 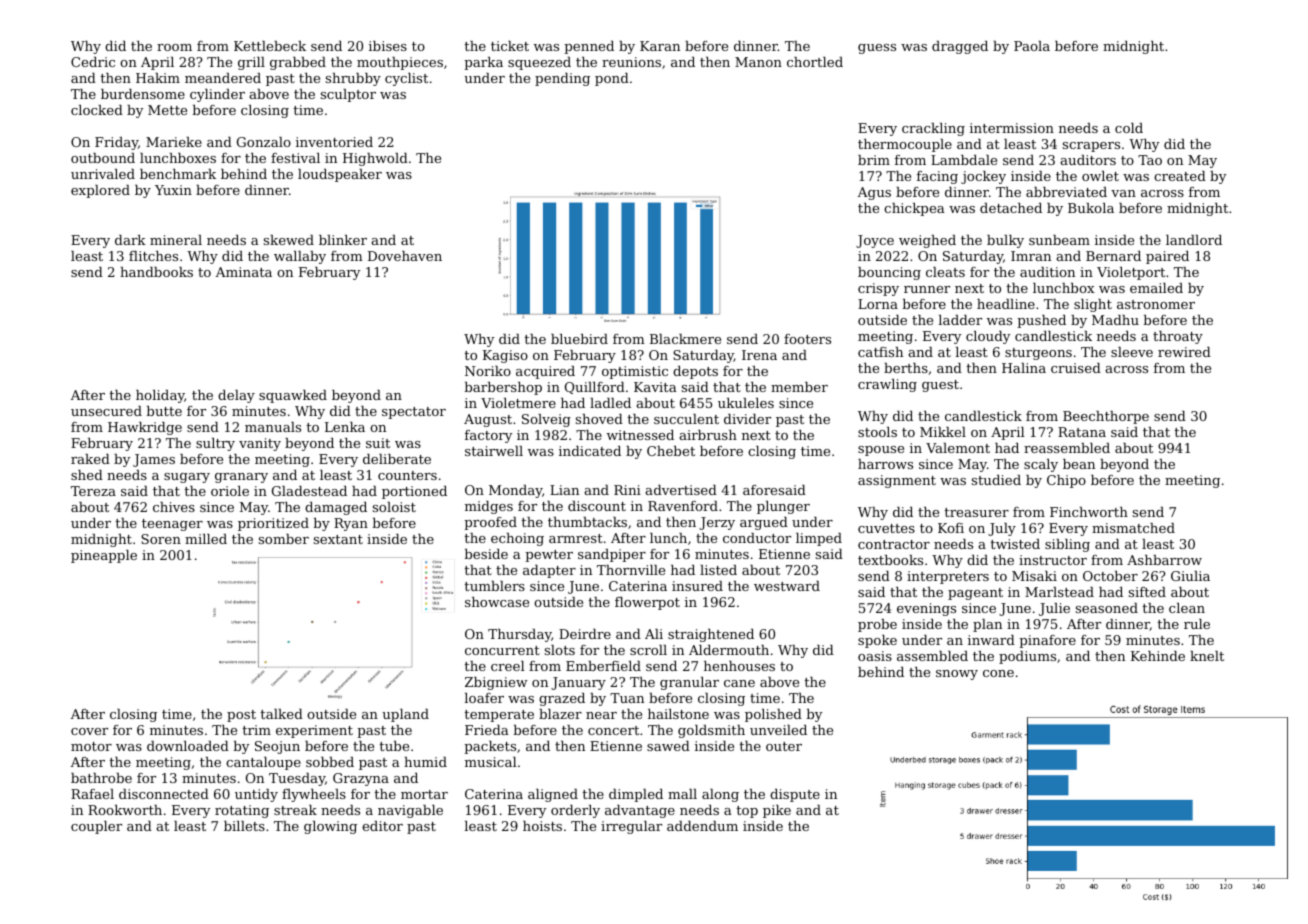 I want to click on limped, so click(x=819, y=539).
